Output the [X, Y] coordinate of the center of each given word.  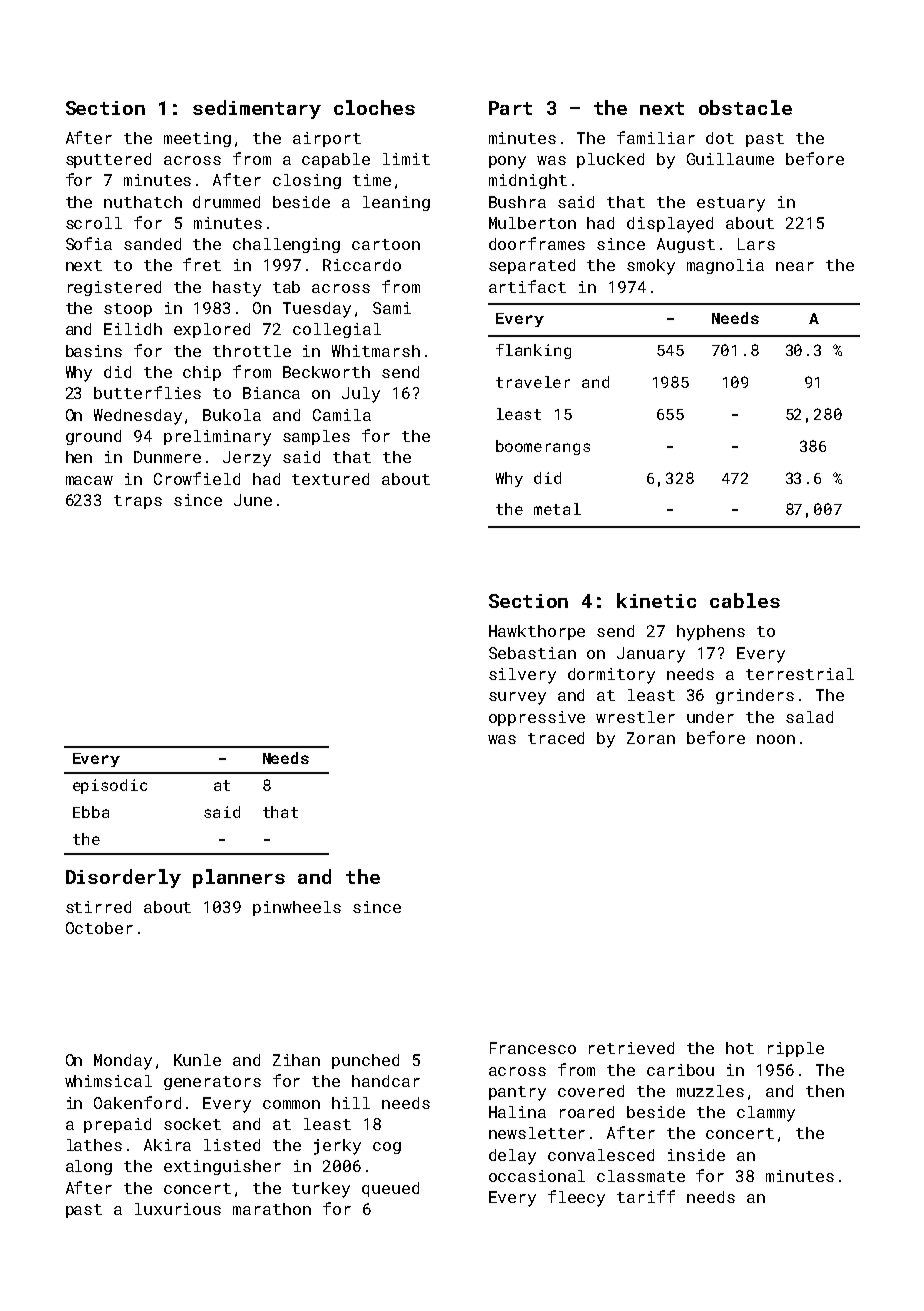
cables [745, 600]
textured [330, 479]
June [253, 500]
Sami [392, 308]
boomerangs [543, 447]
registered [114, 288]
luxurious [178, 1209]
